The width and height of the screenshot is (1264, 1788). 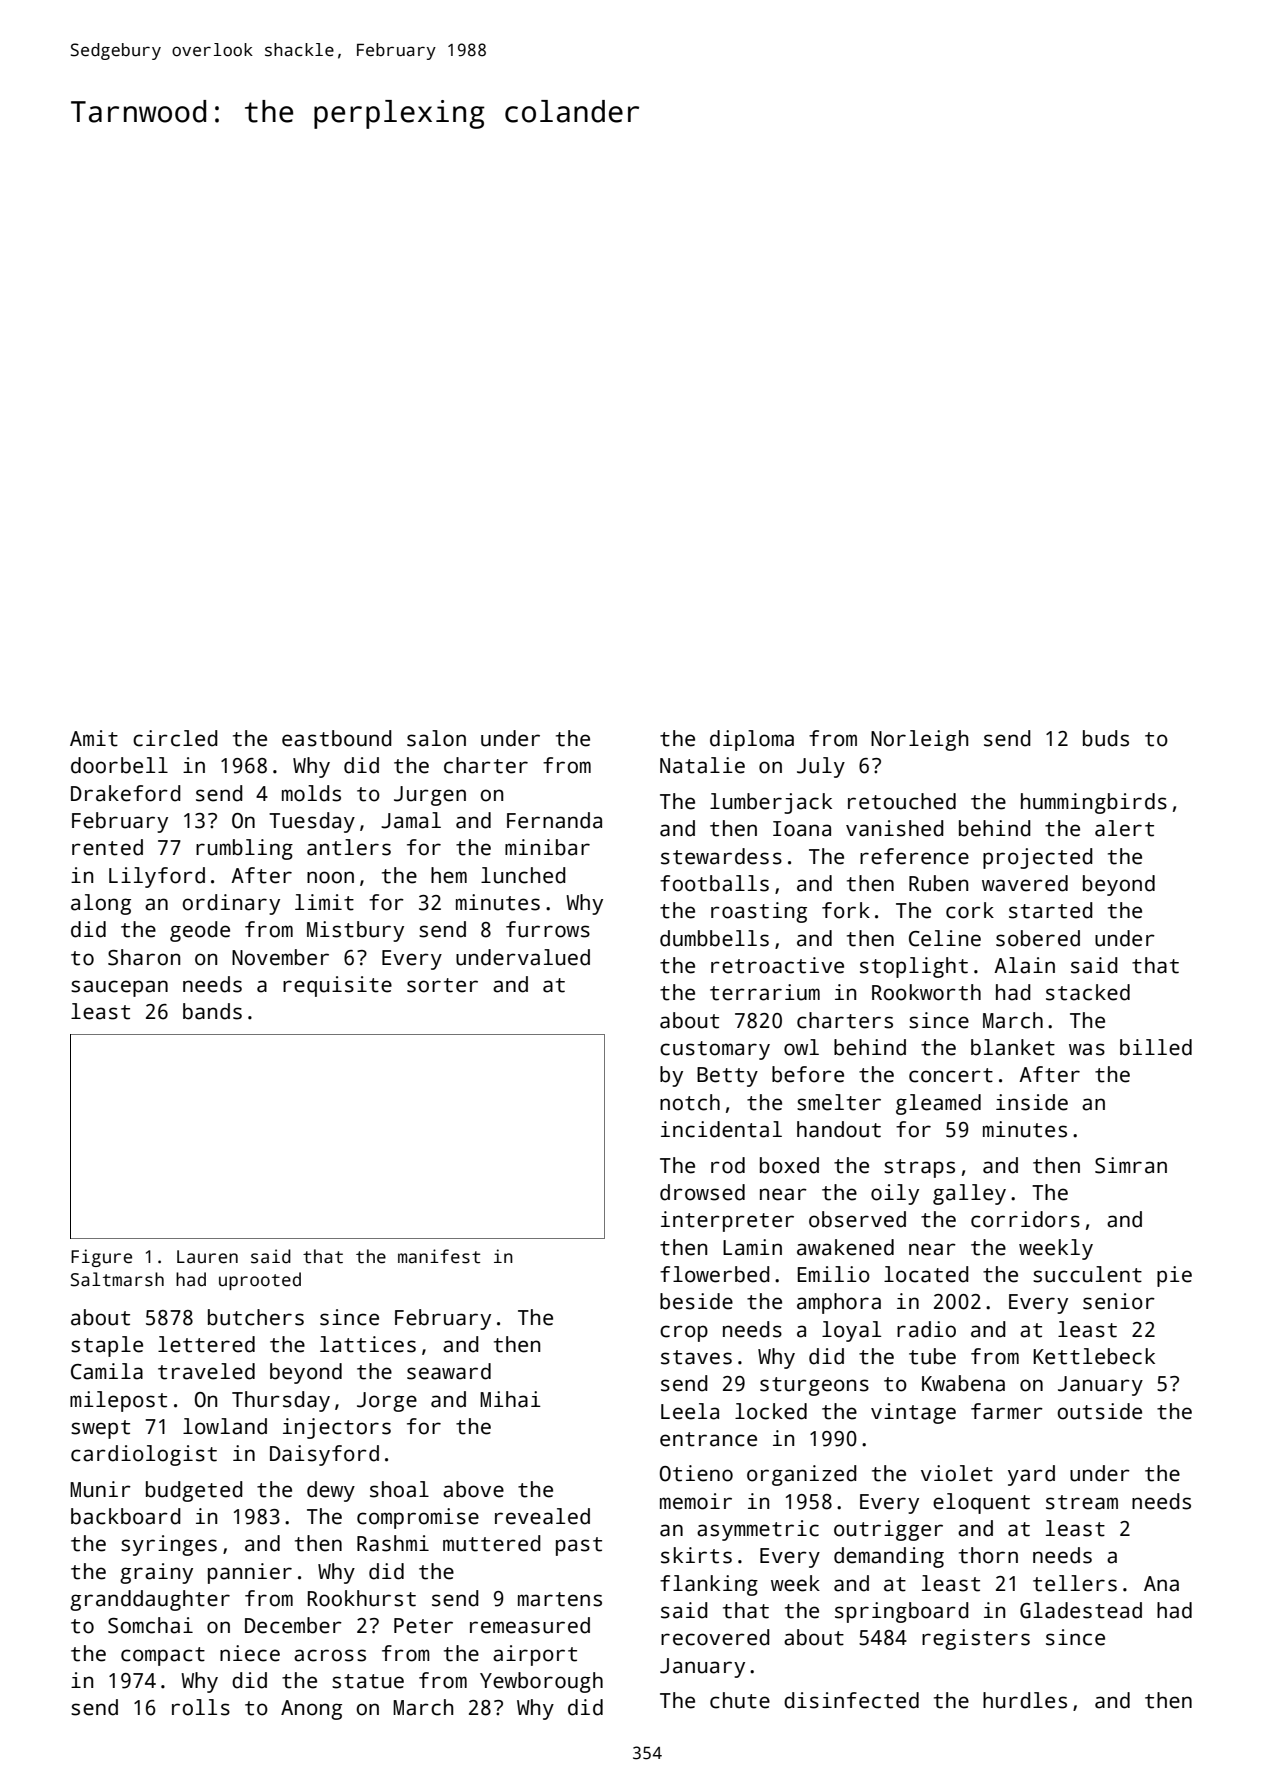 I want to click on Thursday, so click(x=281, y=1401).
